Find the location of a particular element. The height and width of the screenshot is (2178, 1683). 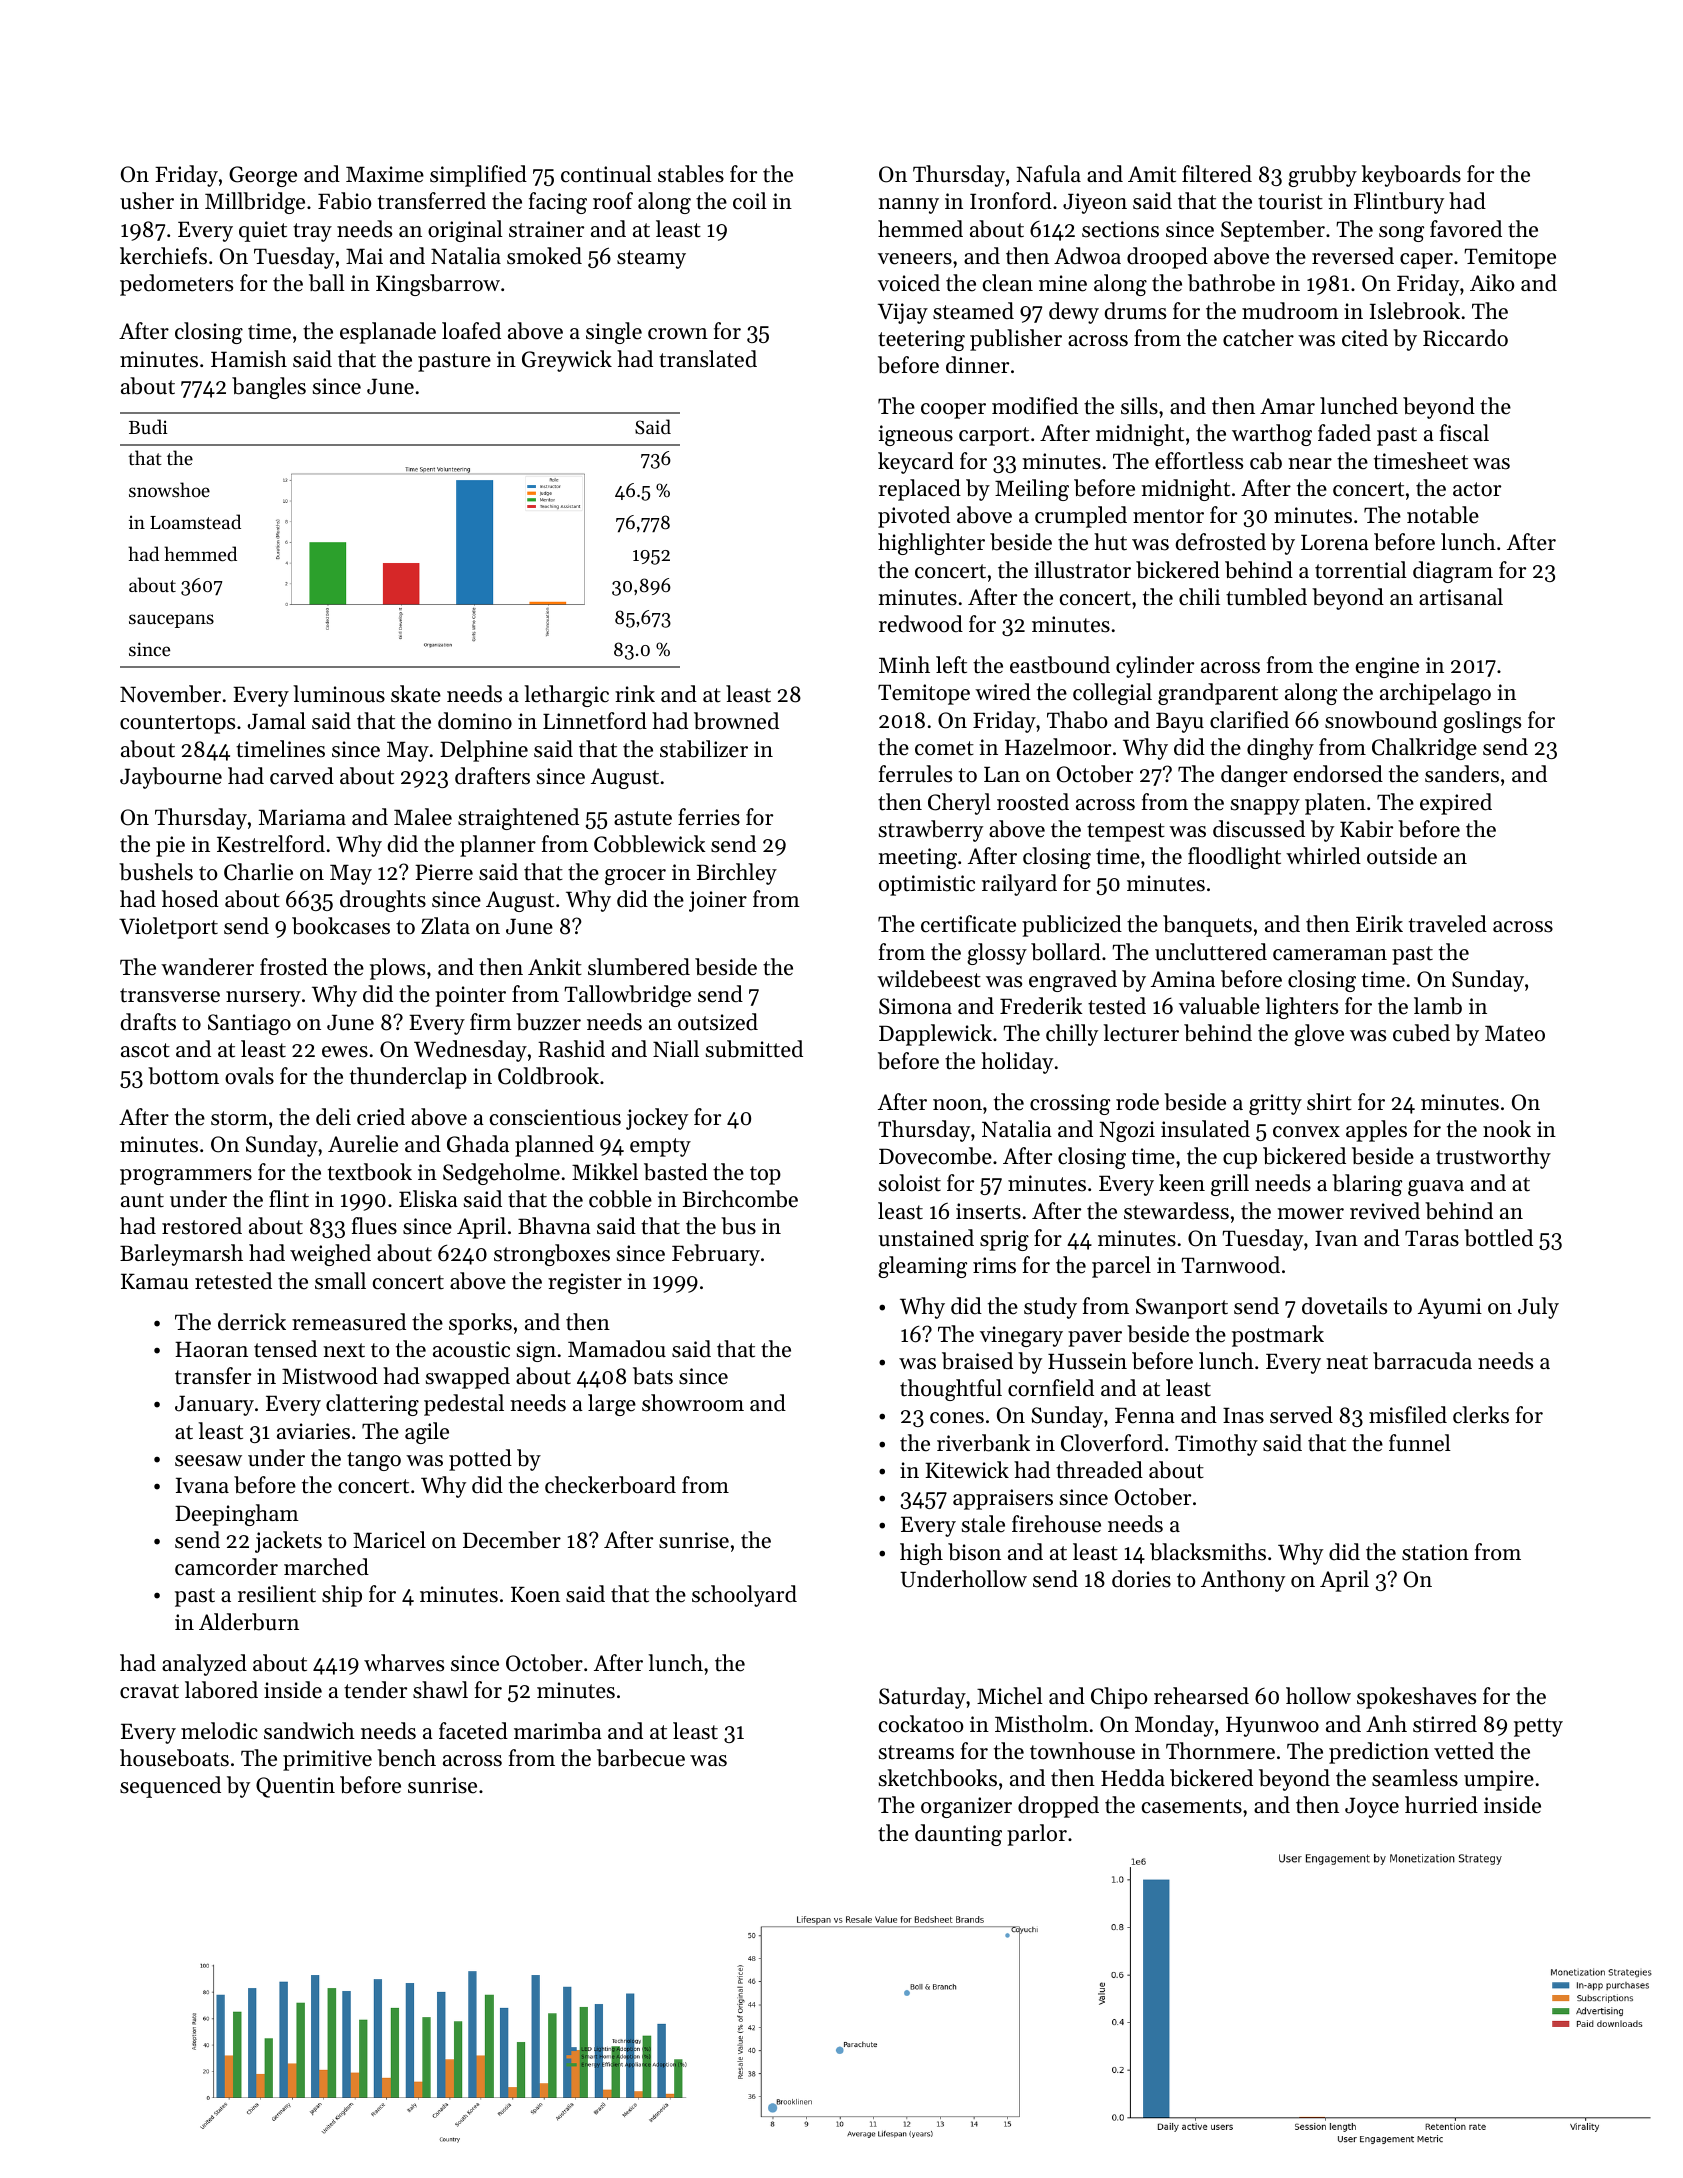

flues is located at coordinates (374, 1226).
